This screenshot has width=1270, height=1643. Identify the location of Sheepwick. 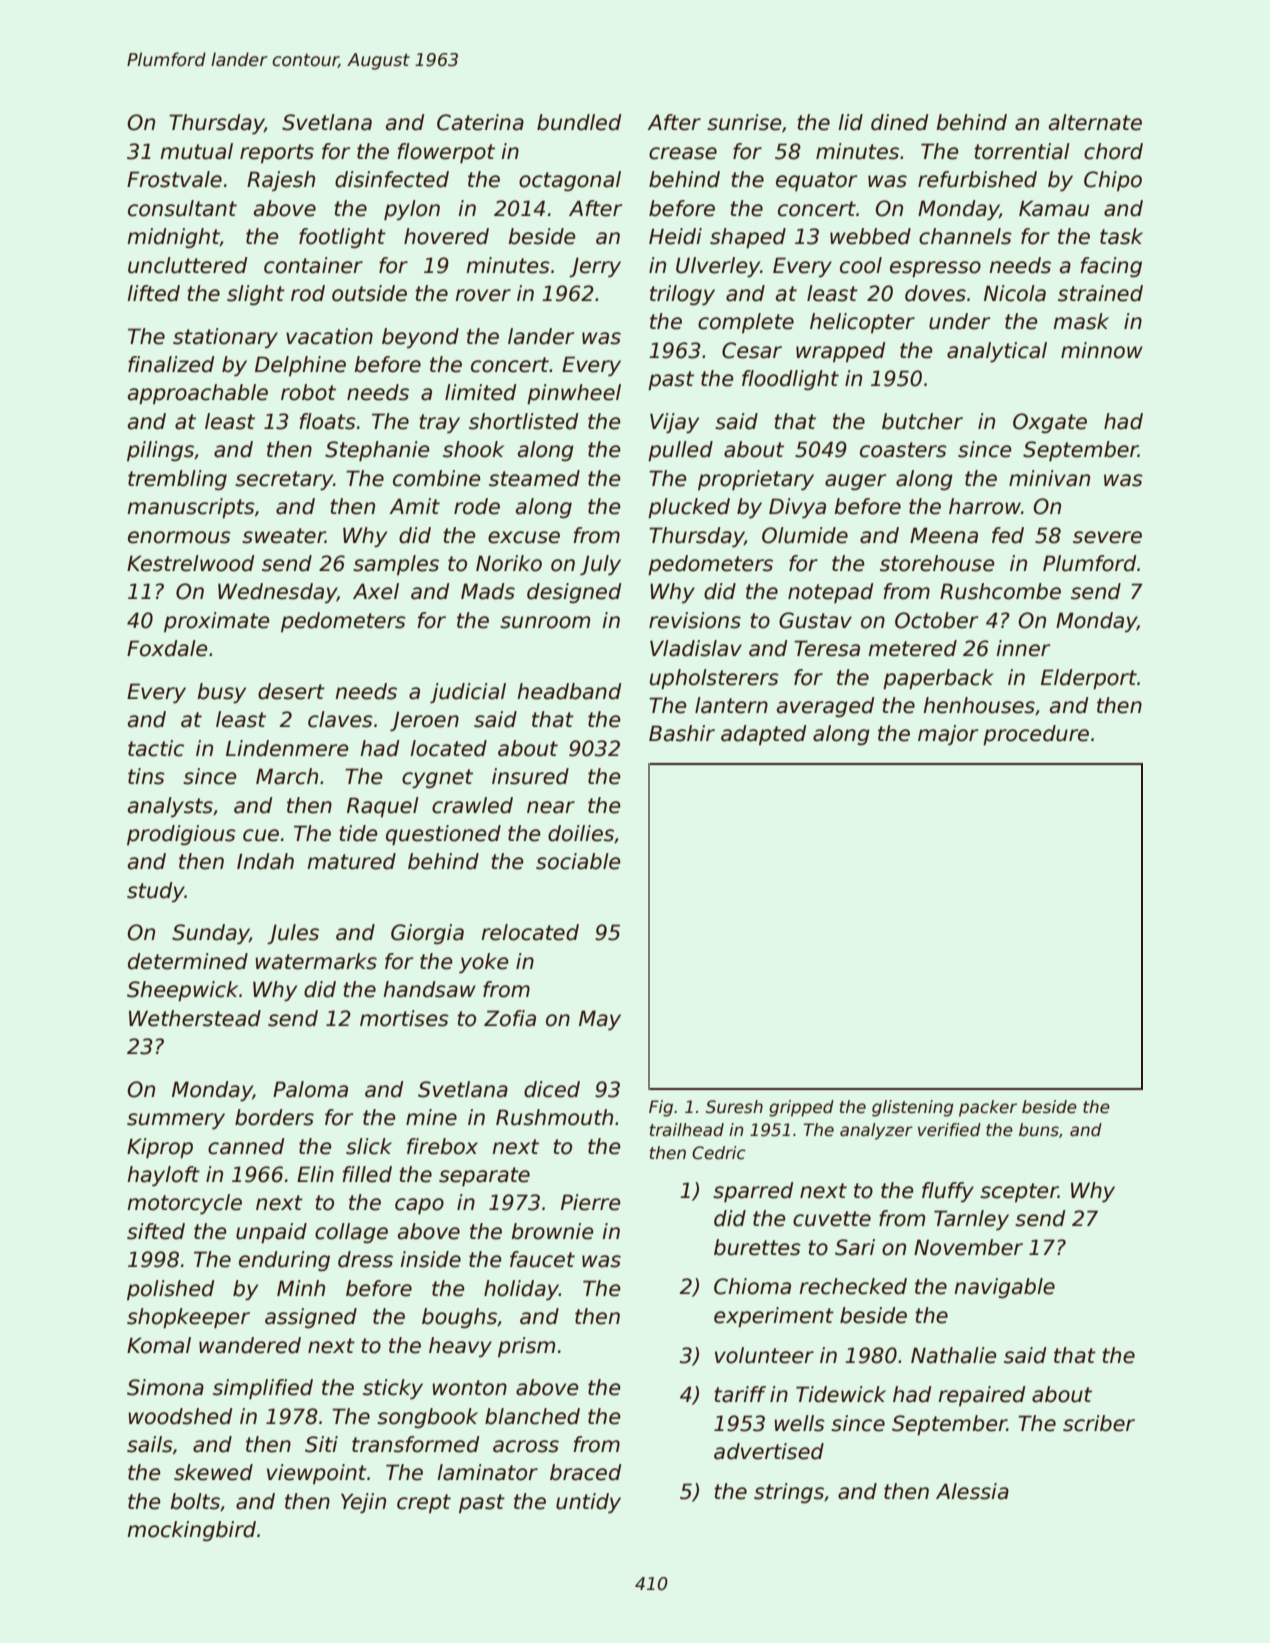
(182, 991).
